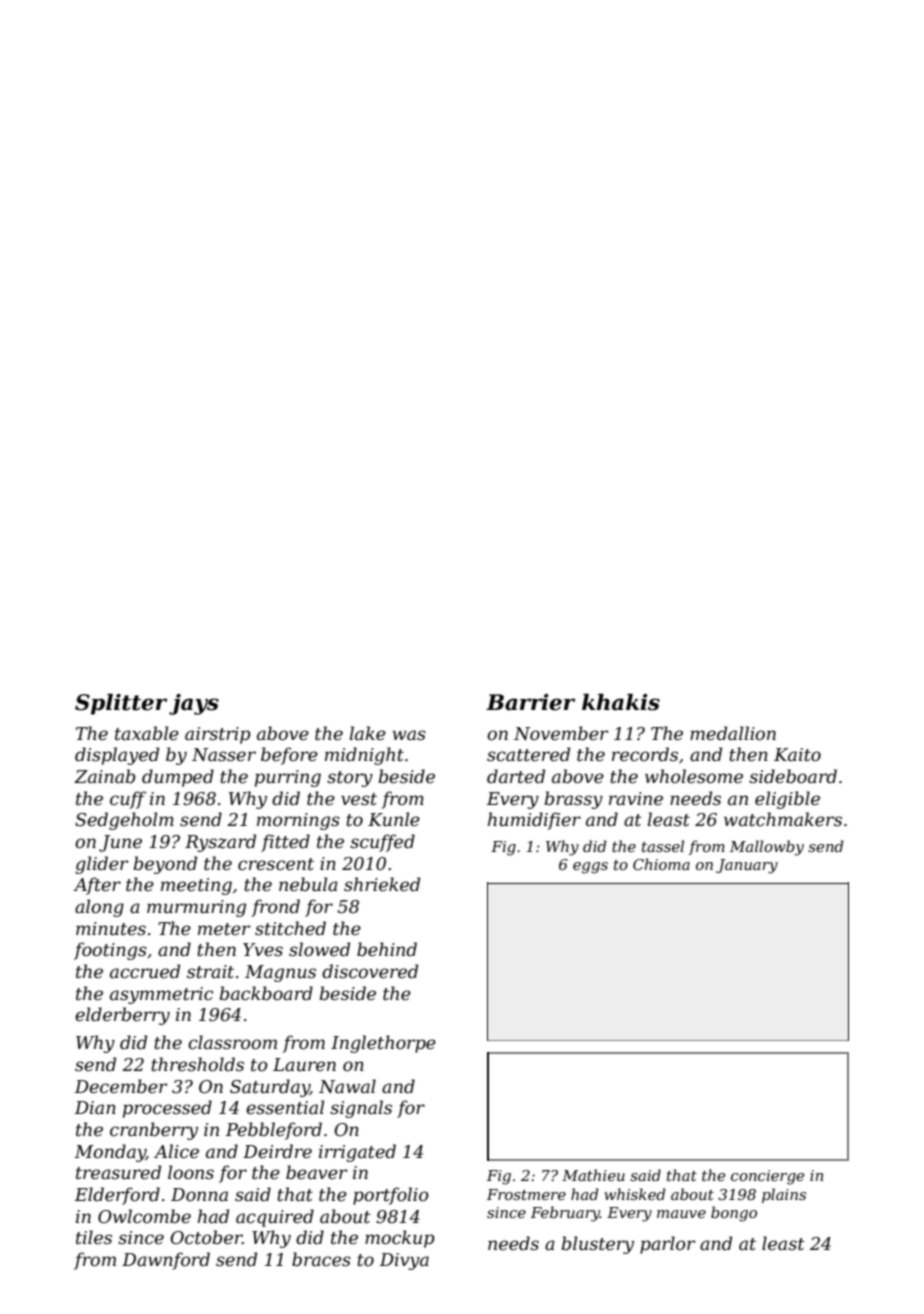 The width and height of the screenshot is (924, 1314). What do you see at coordinates (528, 754) in the screenshot?
I see `scattered` at bounding box center [528, 754].
